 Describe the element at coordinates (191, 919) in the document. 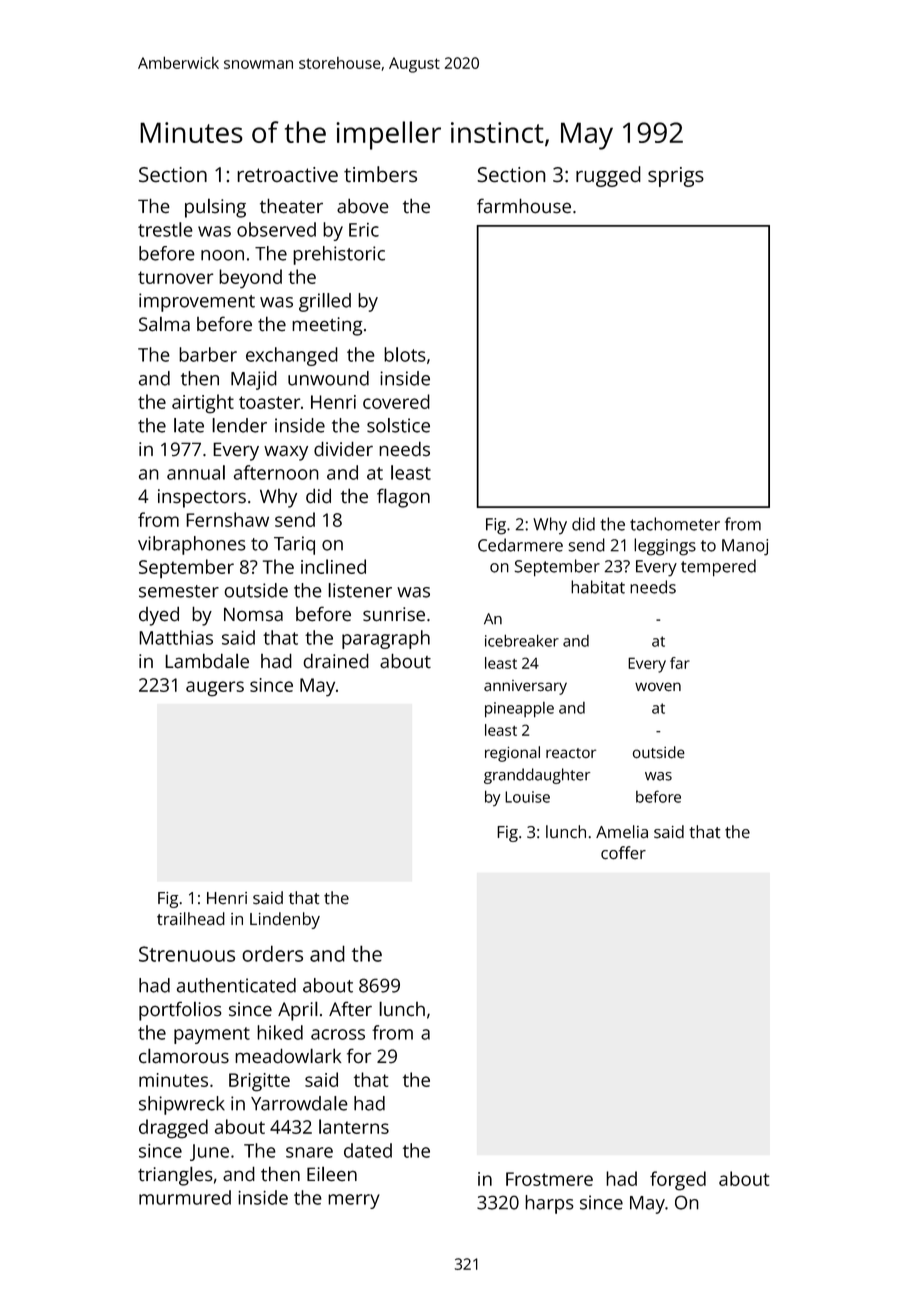

I see `trailhead` at that location.
